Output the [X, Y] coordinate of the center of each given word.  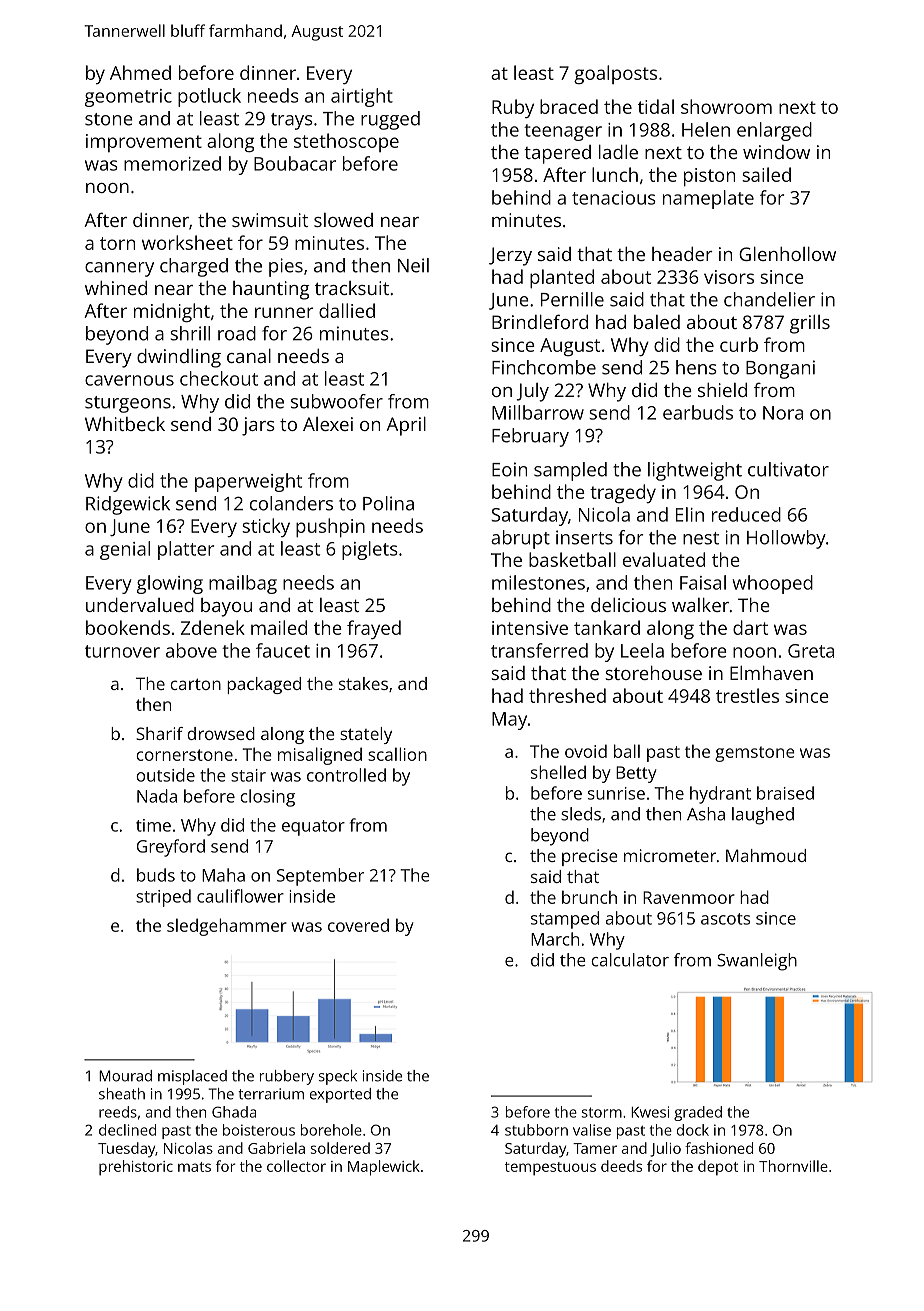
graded [698, 1113]
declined [127, 1130]
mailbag [243, 584]
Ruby [513, 108]
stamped [565, 920]
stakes [363, 683]
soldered [340, 1148]
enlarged [774, 131]
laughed [763, 816]
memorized [172, 163]
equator [313, 828]
